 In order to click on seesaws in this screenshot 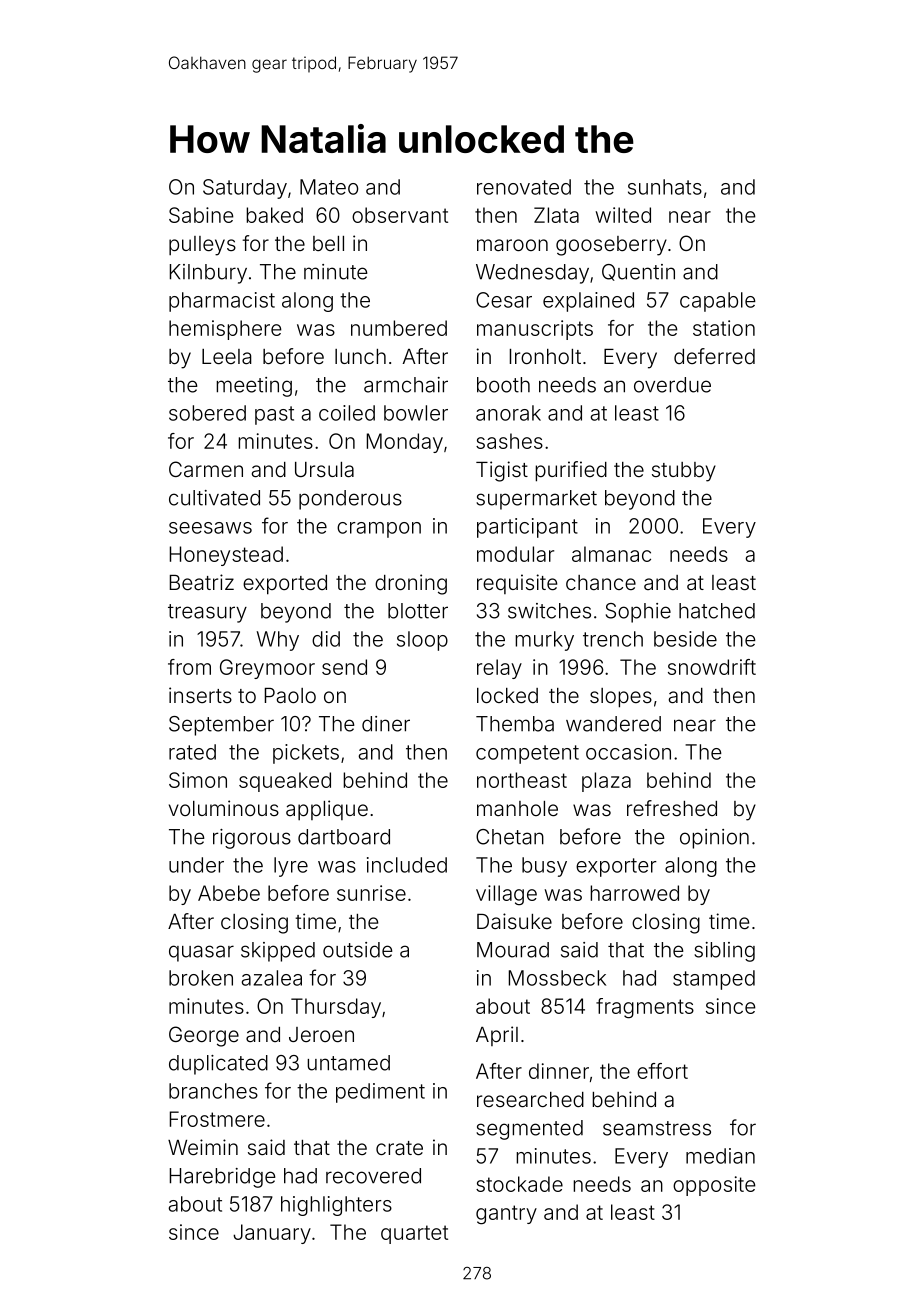, I will do `click(210, 528)`.
